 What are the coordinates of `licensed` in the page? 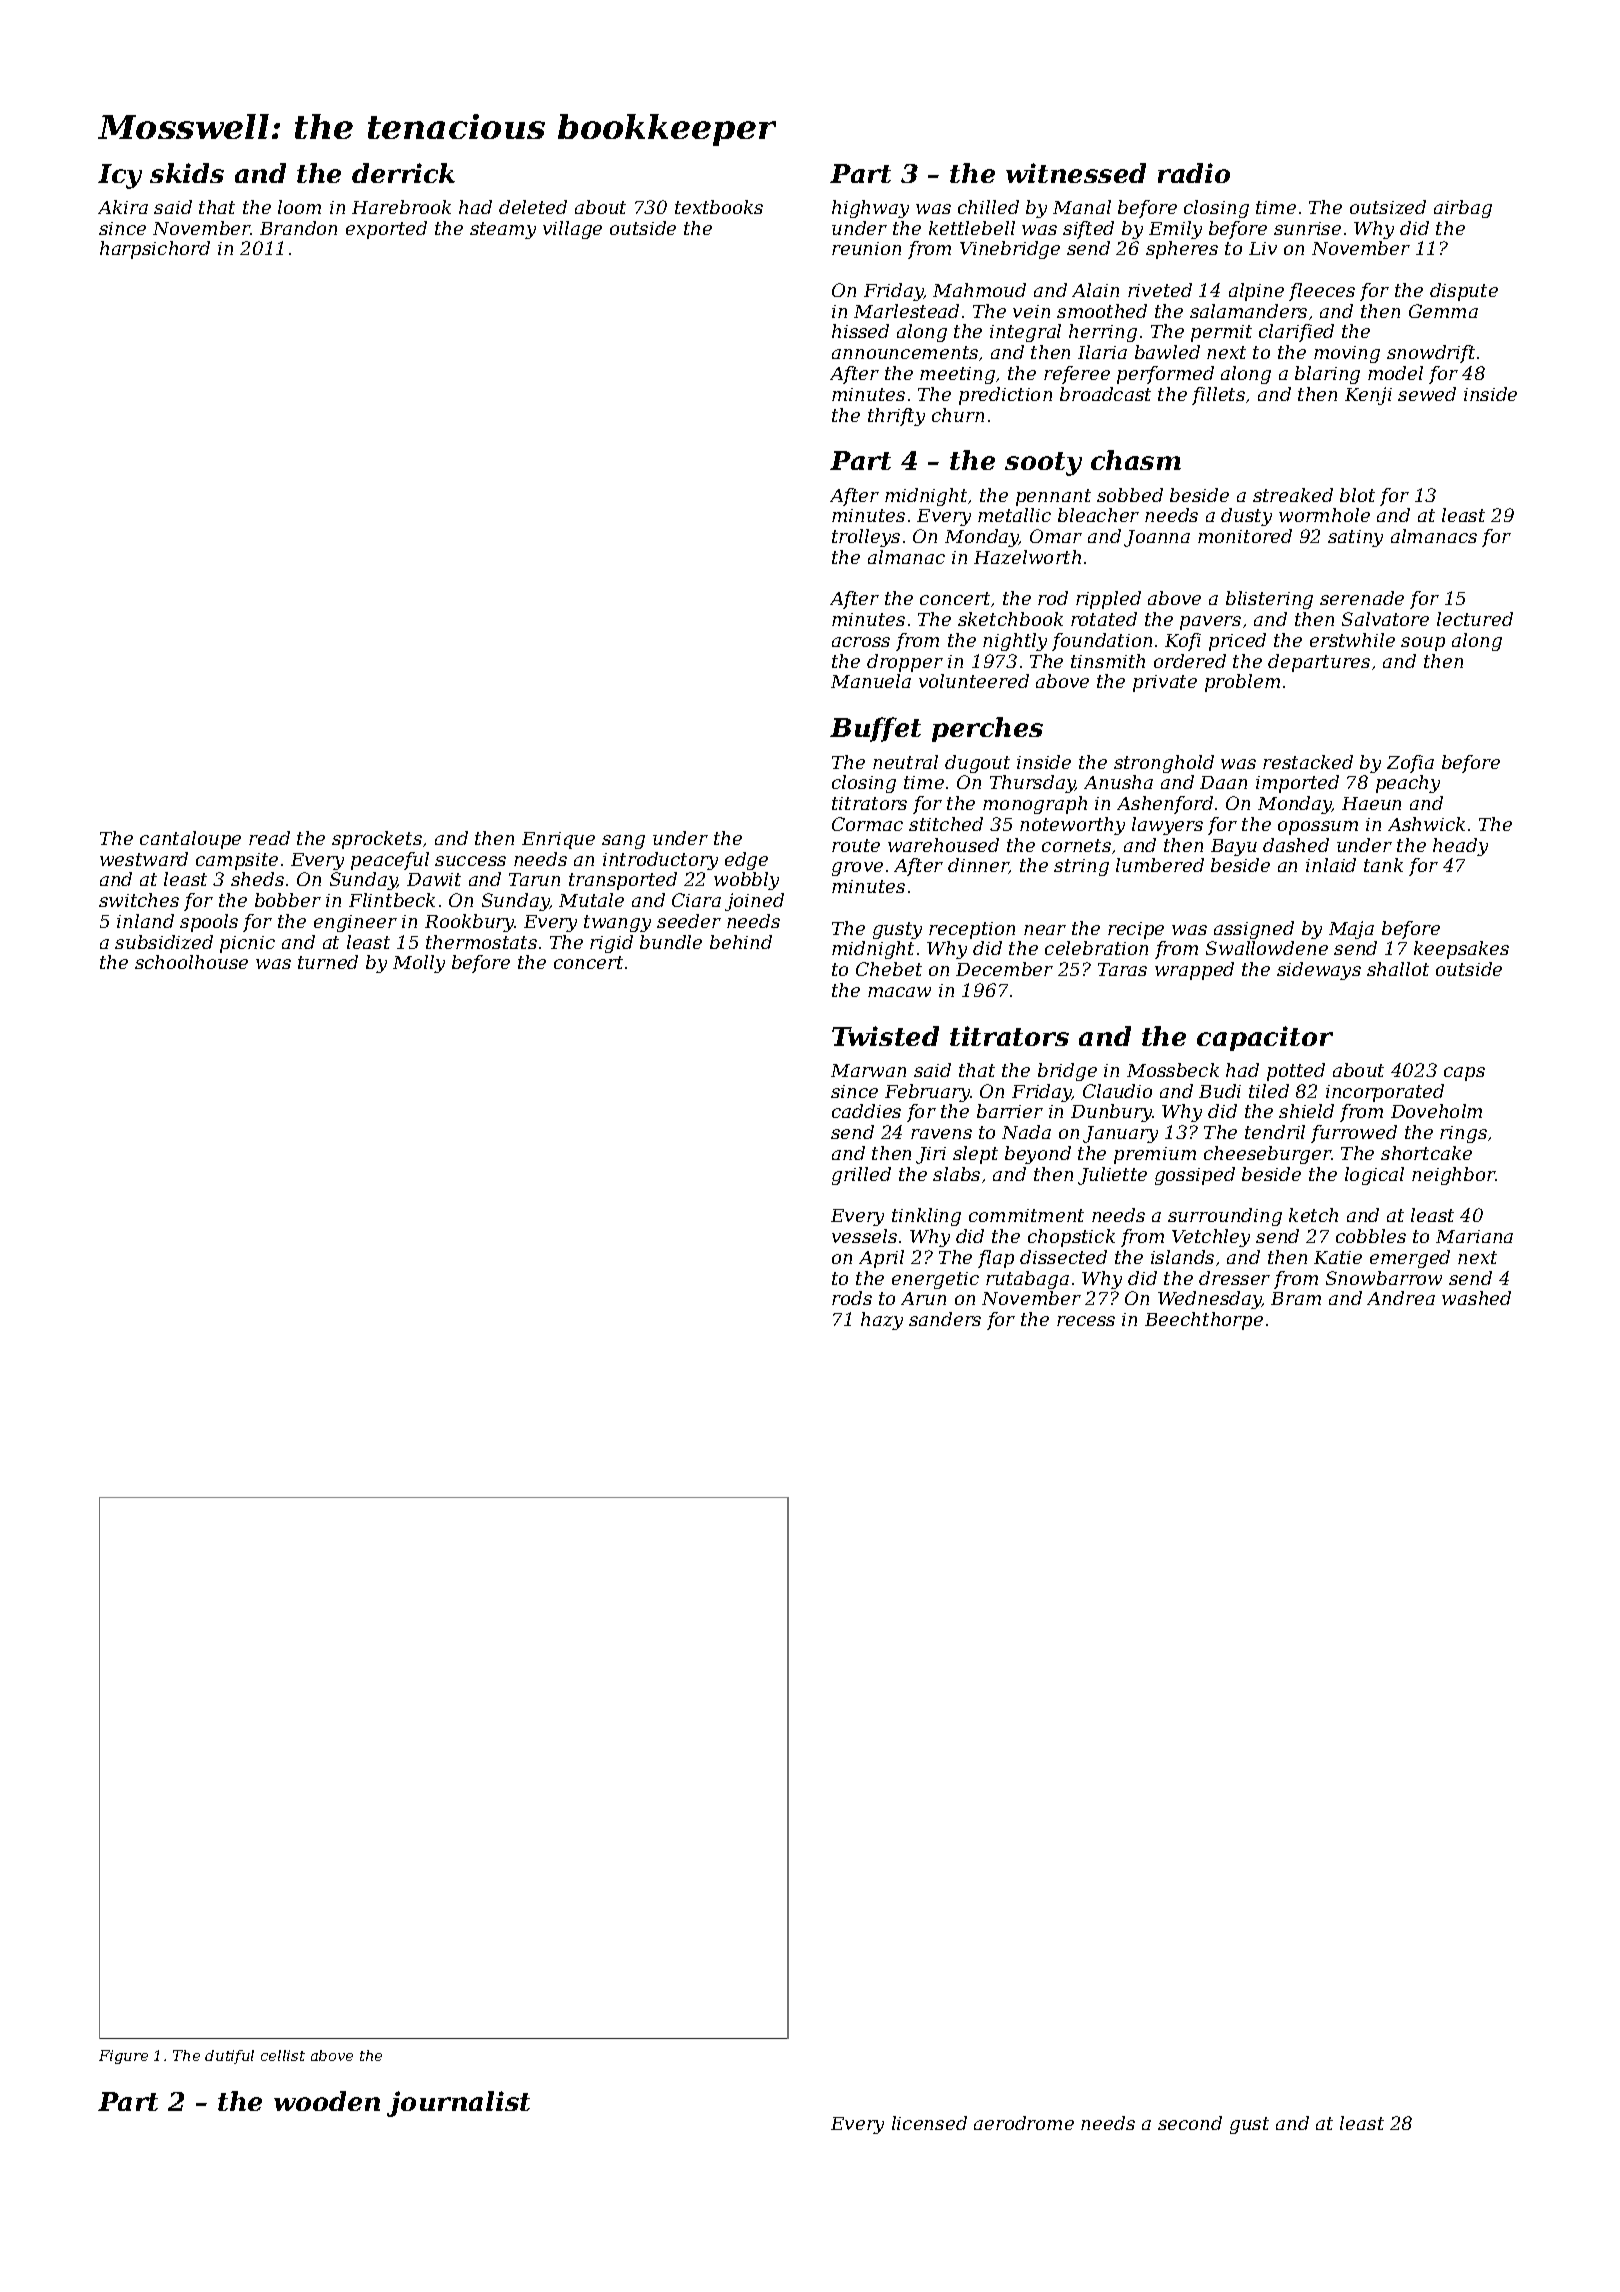 It's located at (929, 2123).
